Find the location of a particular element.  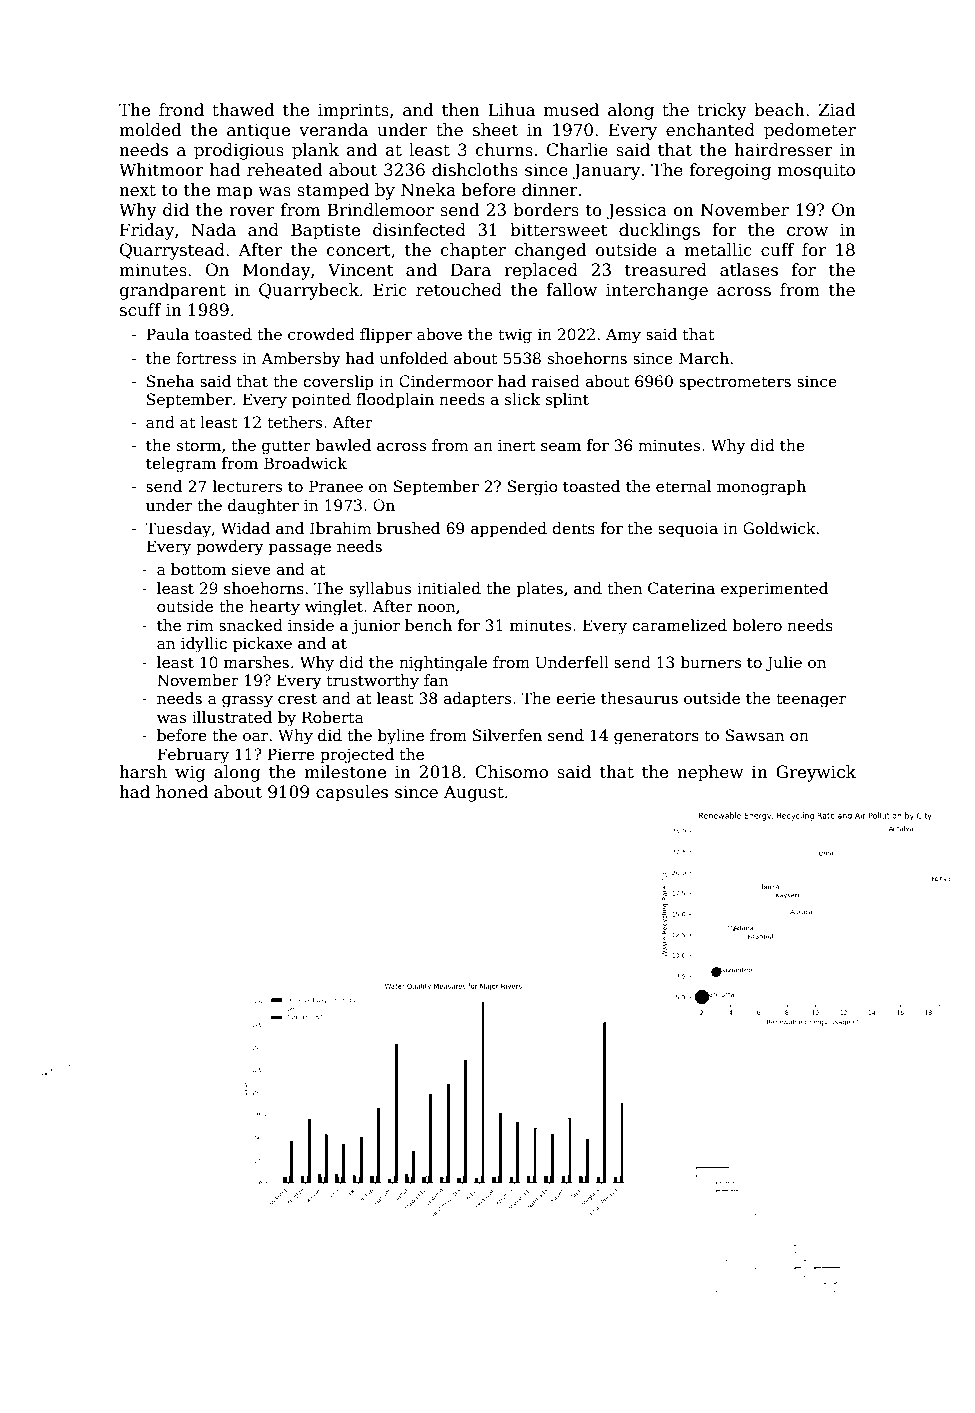

sequoia is located at coordinates (688, 529).
